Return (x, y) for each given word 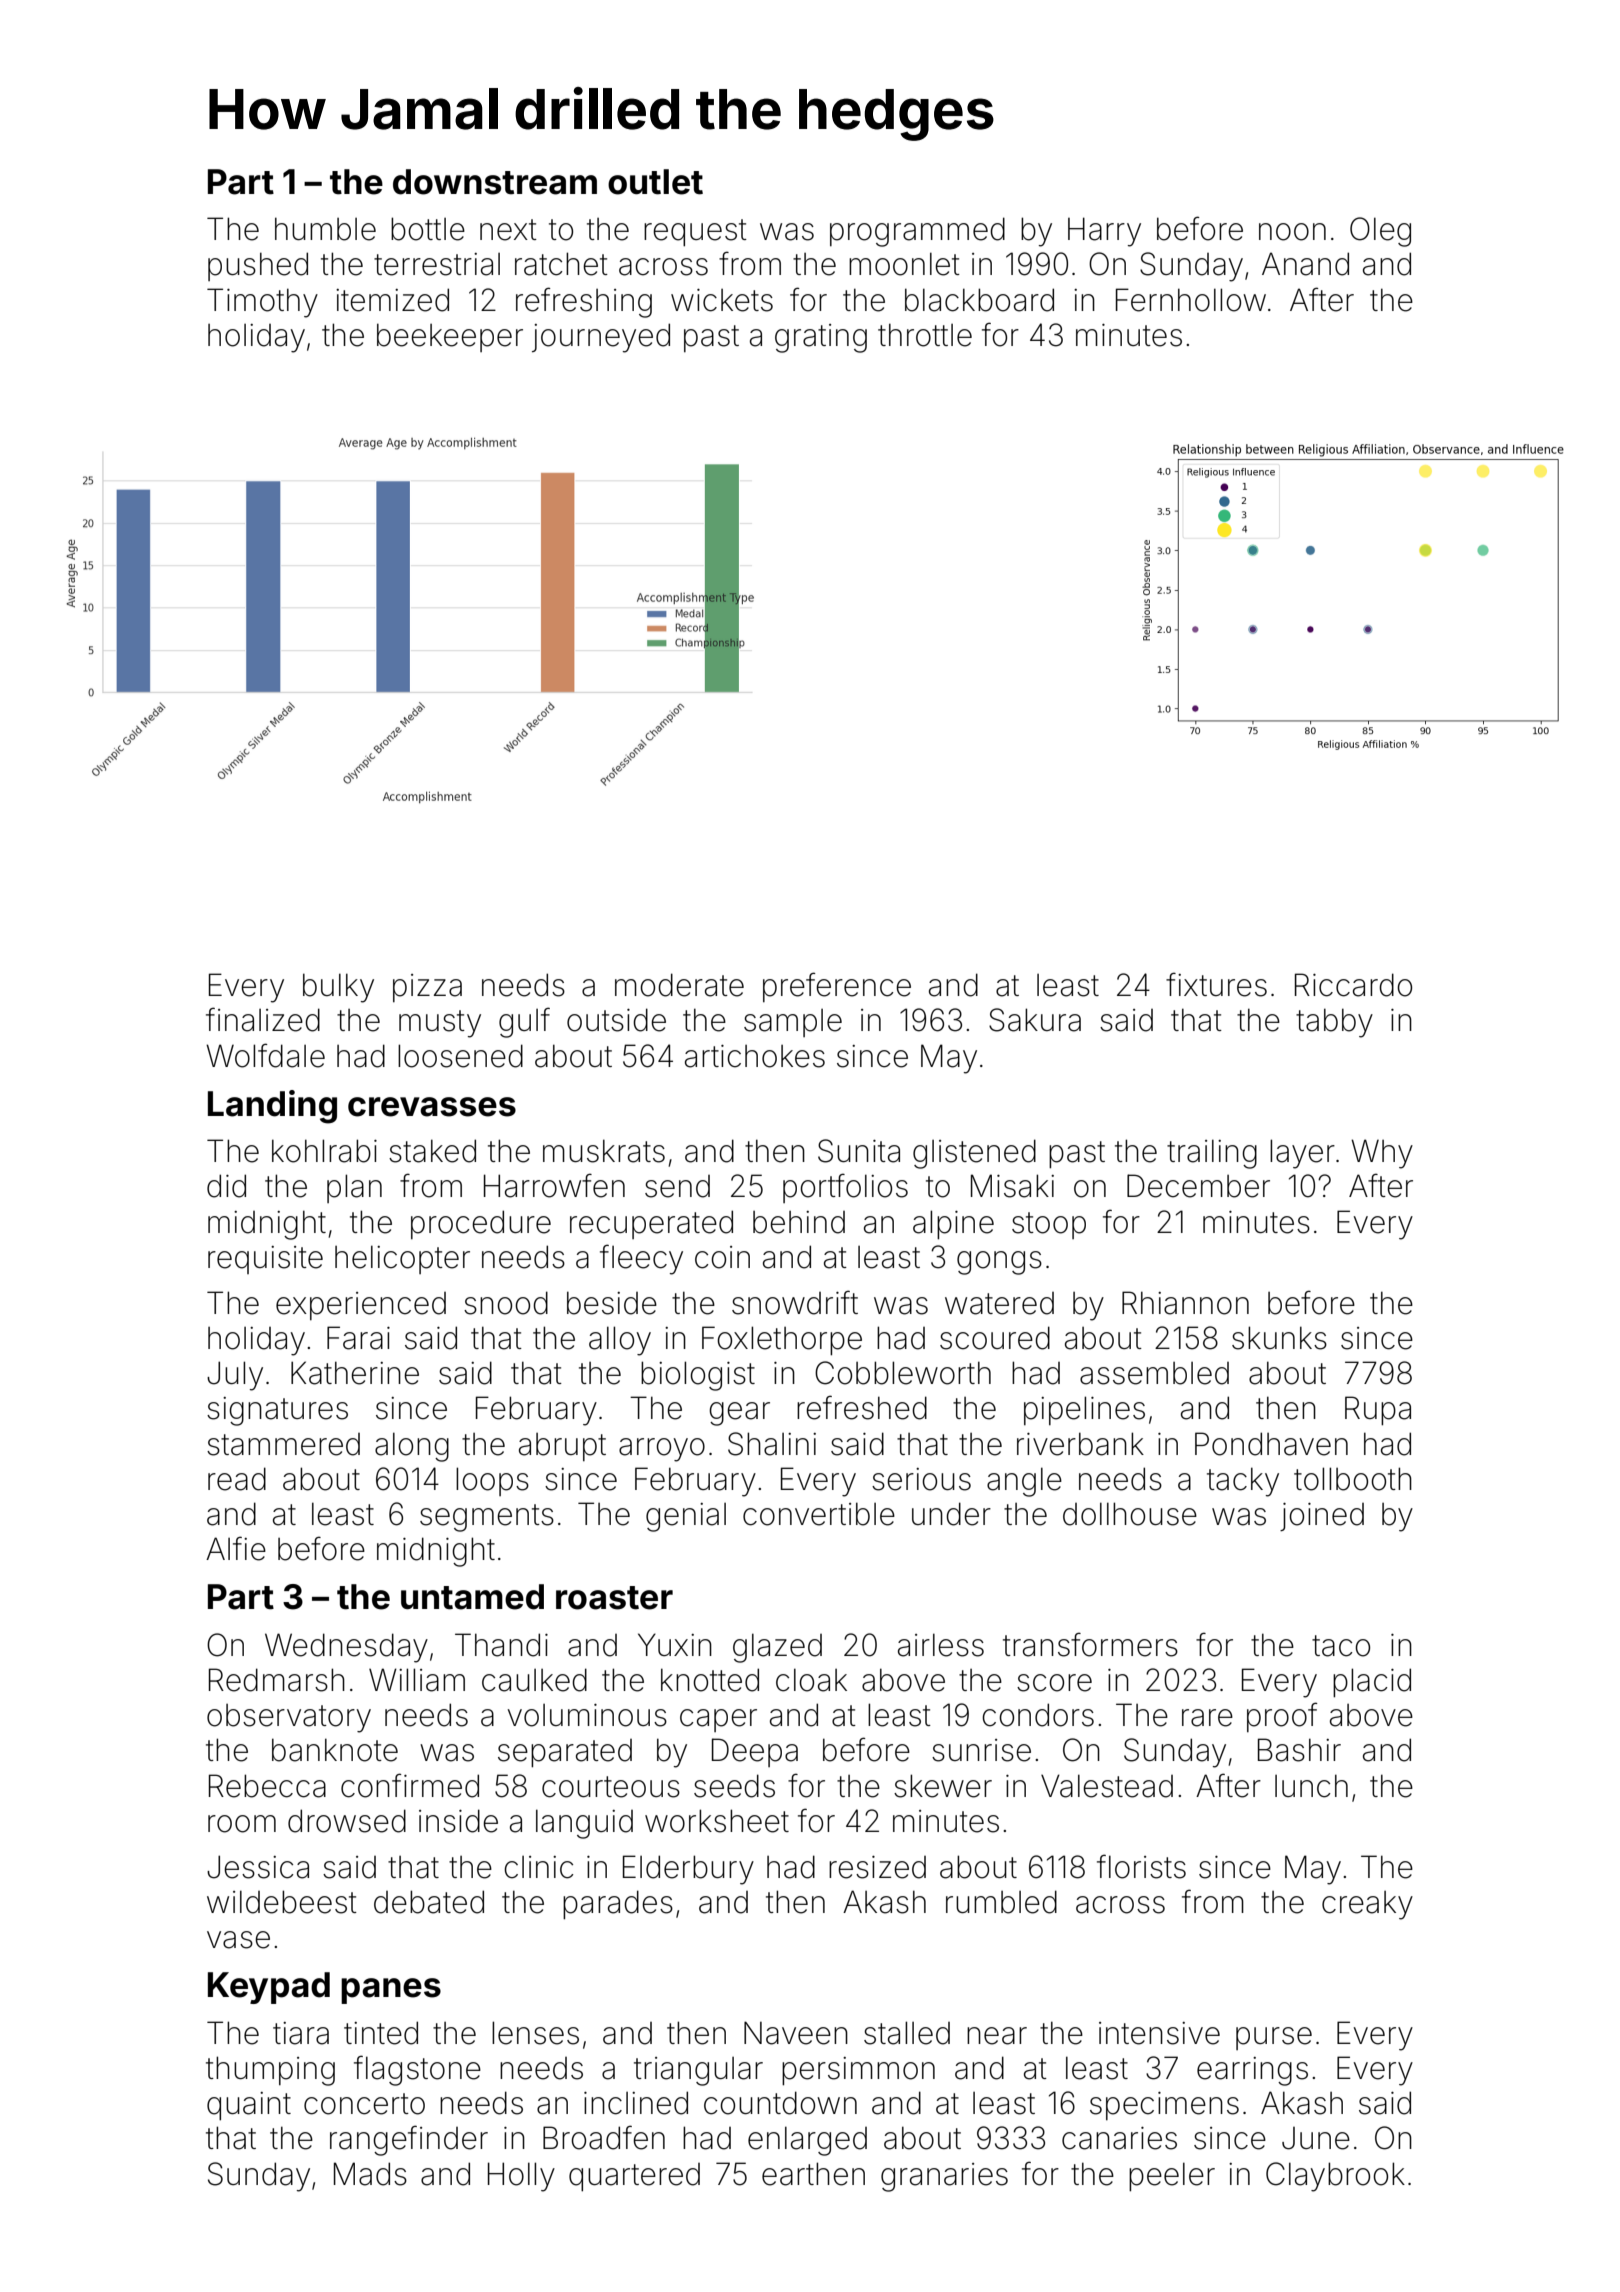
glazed (777, 1648)
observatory (289, 1718)
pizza (427, 988)
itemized (392, 300)
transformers (1090, 1644)
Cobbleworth (903, 1373)
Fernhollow (1191, 300)
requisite (265, 1260)
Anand (1305, 264)
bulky (338, 988)
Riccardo (1353, 985)
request (695, 233)
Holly (521, 2177)
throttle (925, 335)
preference (837, 987)
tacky (1243, 1482)
